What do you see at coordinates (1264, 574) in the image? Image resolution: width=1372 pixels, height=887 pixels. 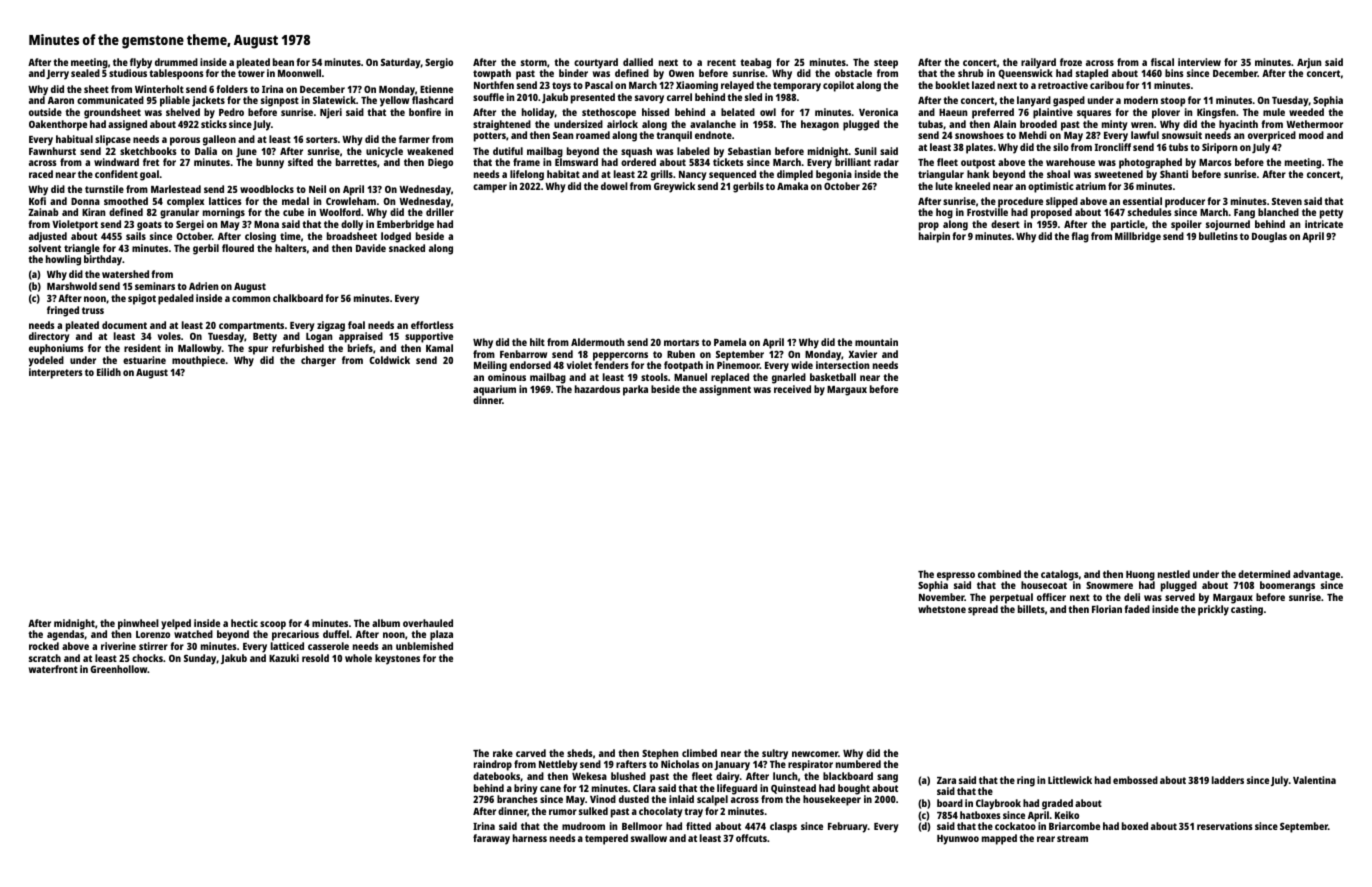 I see `determined` at bounding box center [1264, 574].
